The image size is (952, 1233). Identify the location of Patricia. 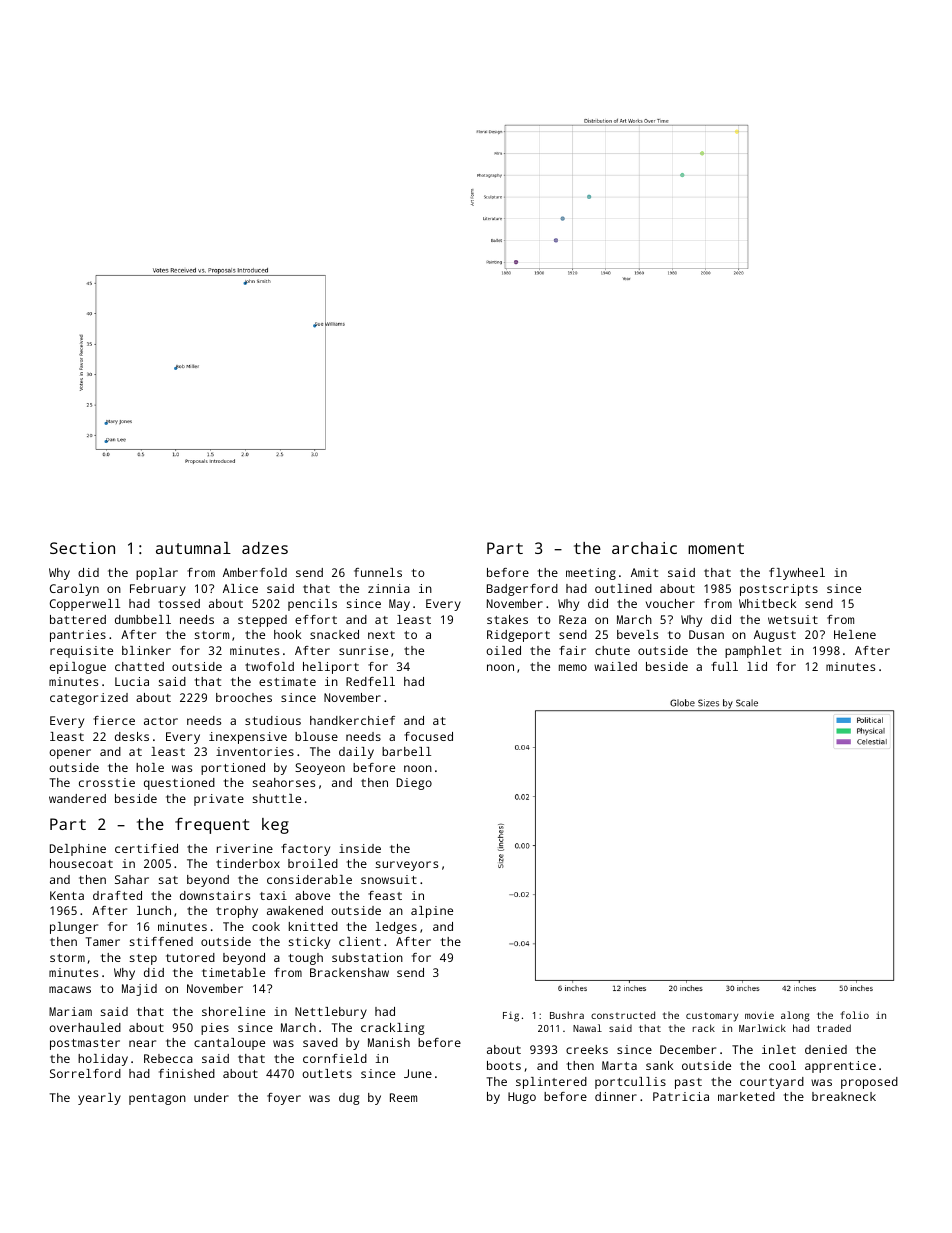
(681, 1096).
